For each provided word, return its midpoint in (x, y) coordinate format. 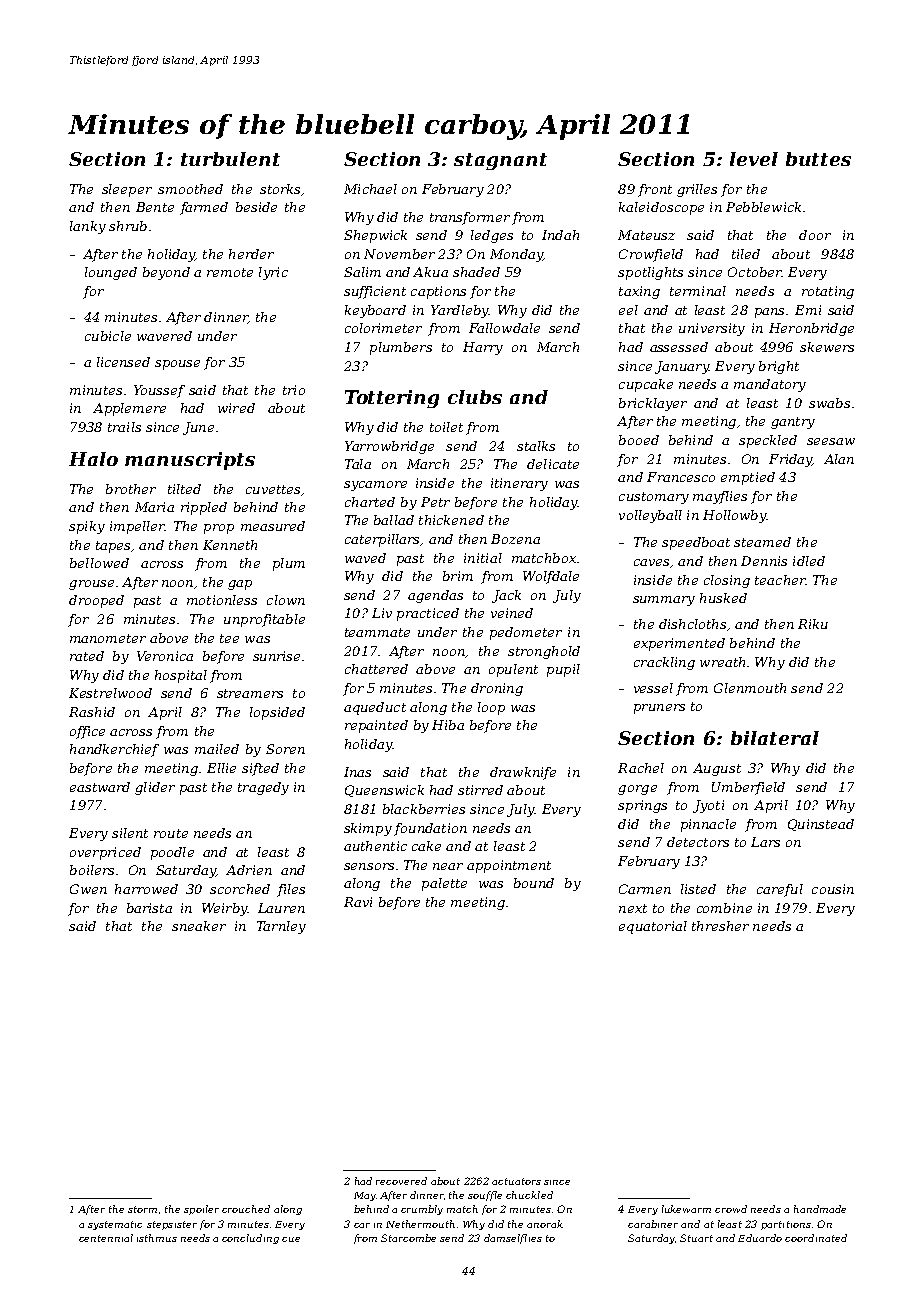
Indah (560, 235)
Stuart (696, 1238)
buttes (818, 159)
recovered (401, 1181)
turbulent (230, 159)
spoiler (201, 1210)
